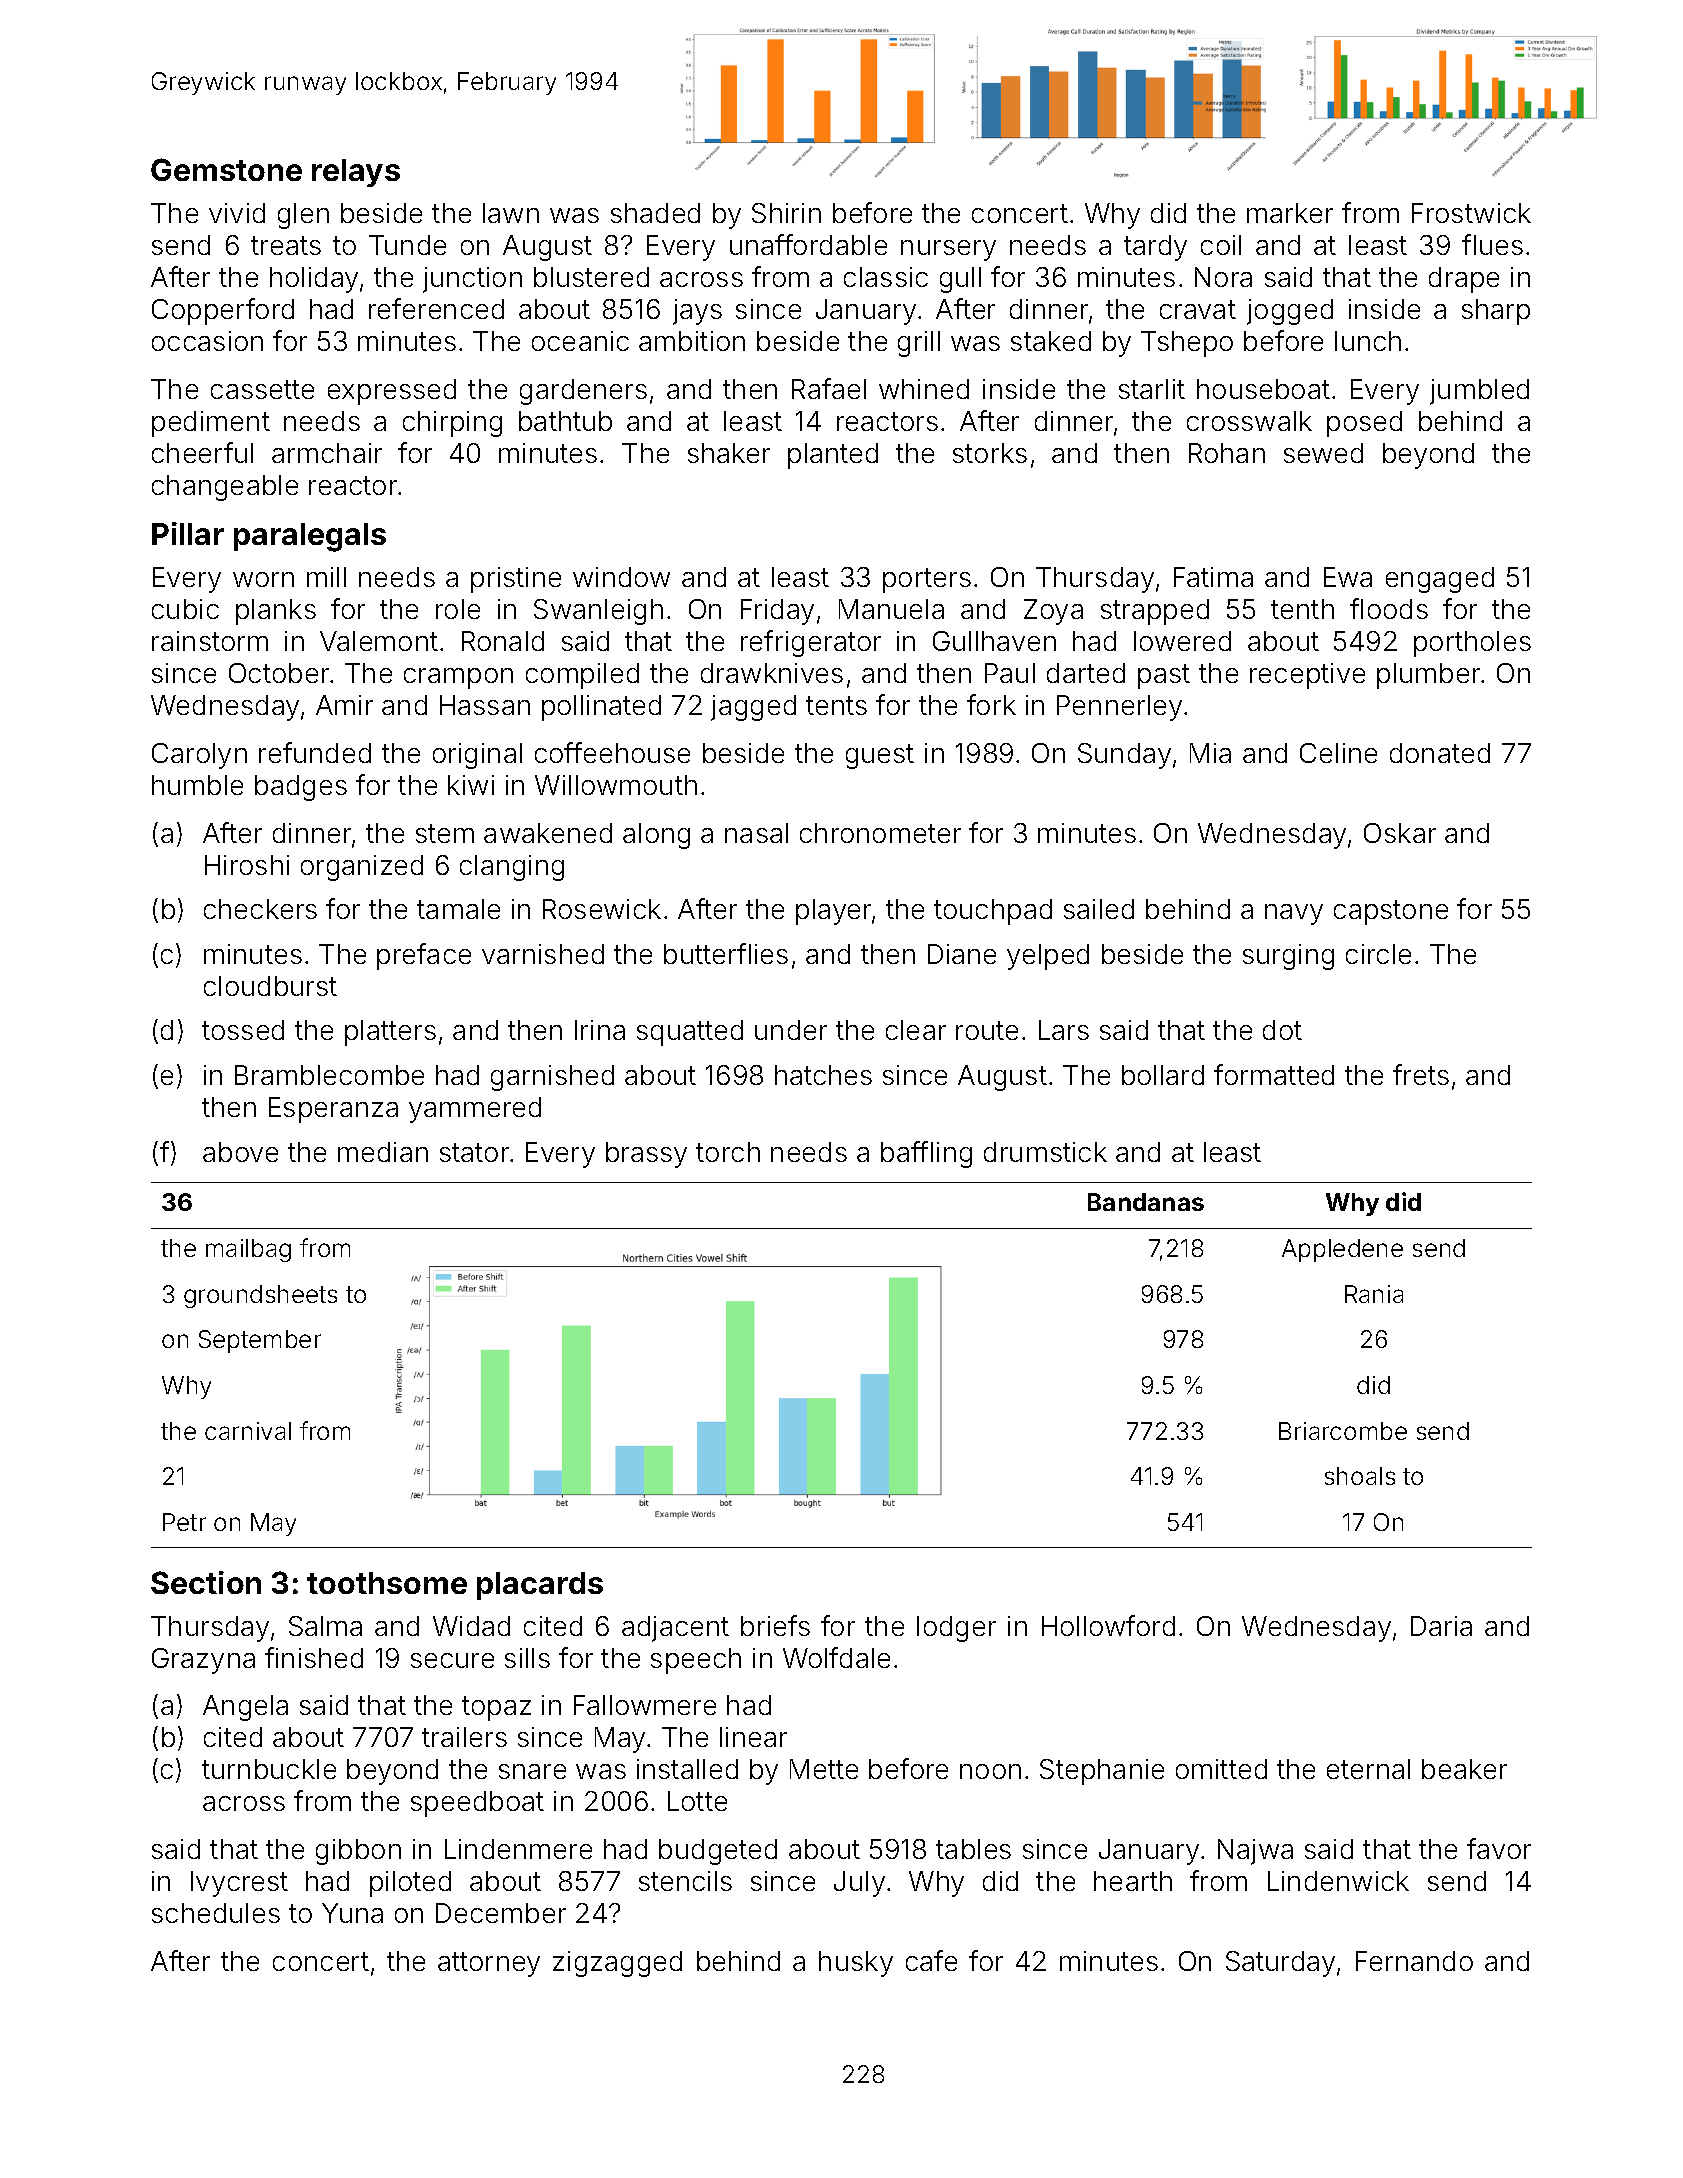 The width and height of the screenshot is (1683, 2178). Describe the element at coordinates (948, 250) in the screenshot. I see `nursery` at that location.
